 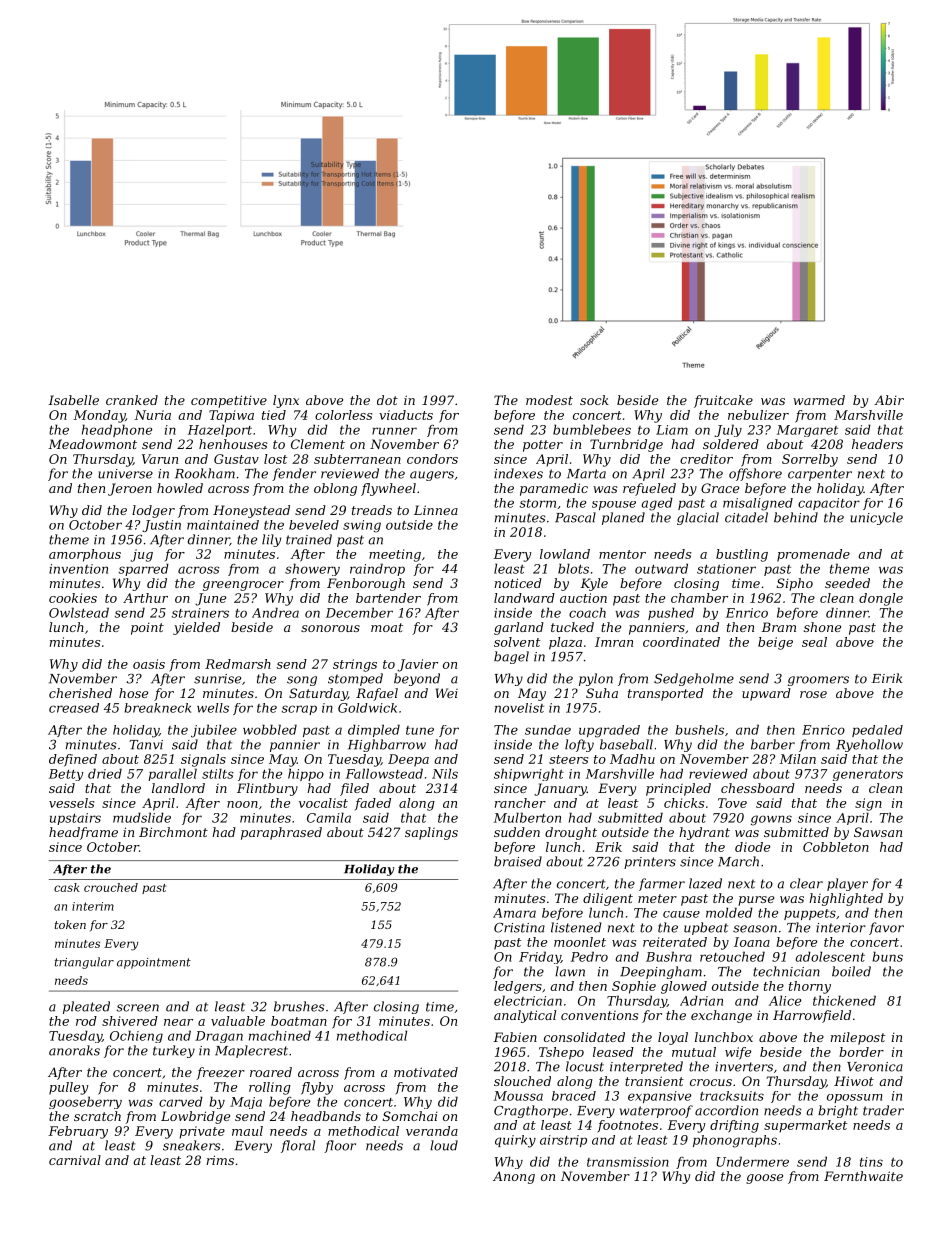 What do you see at coordinates (181, 1101) in the screenshot?
I see `carved` at bounding box center [181, 1101].
